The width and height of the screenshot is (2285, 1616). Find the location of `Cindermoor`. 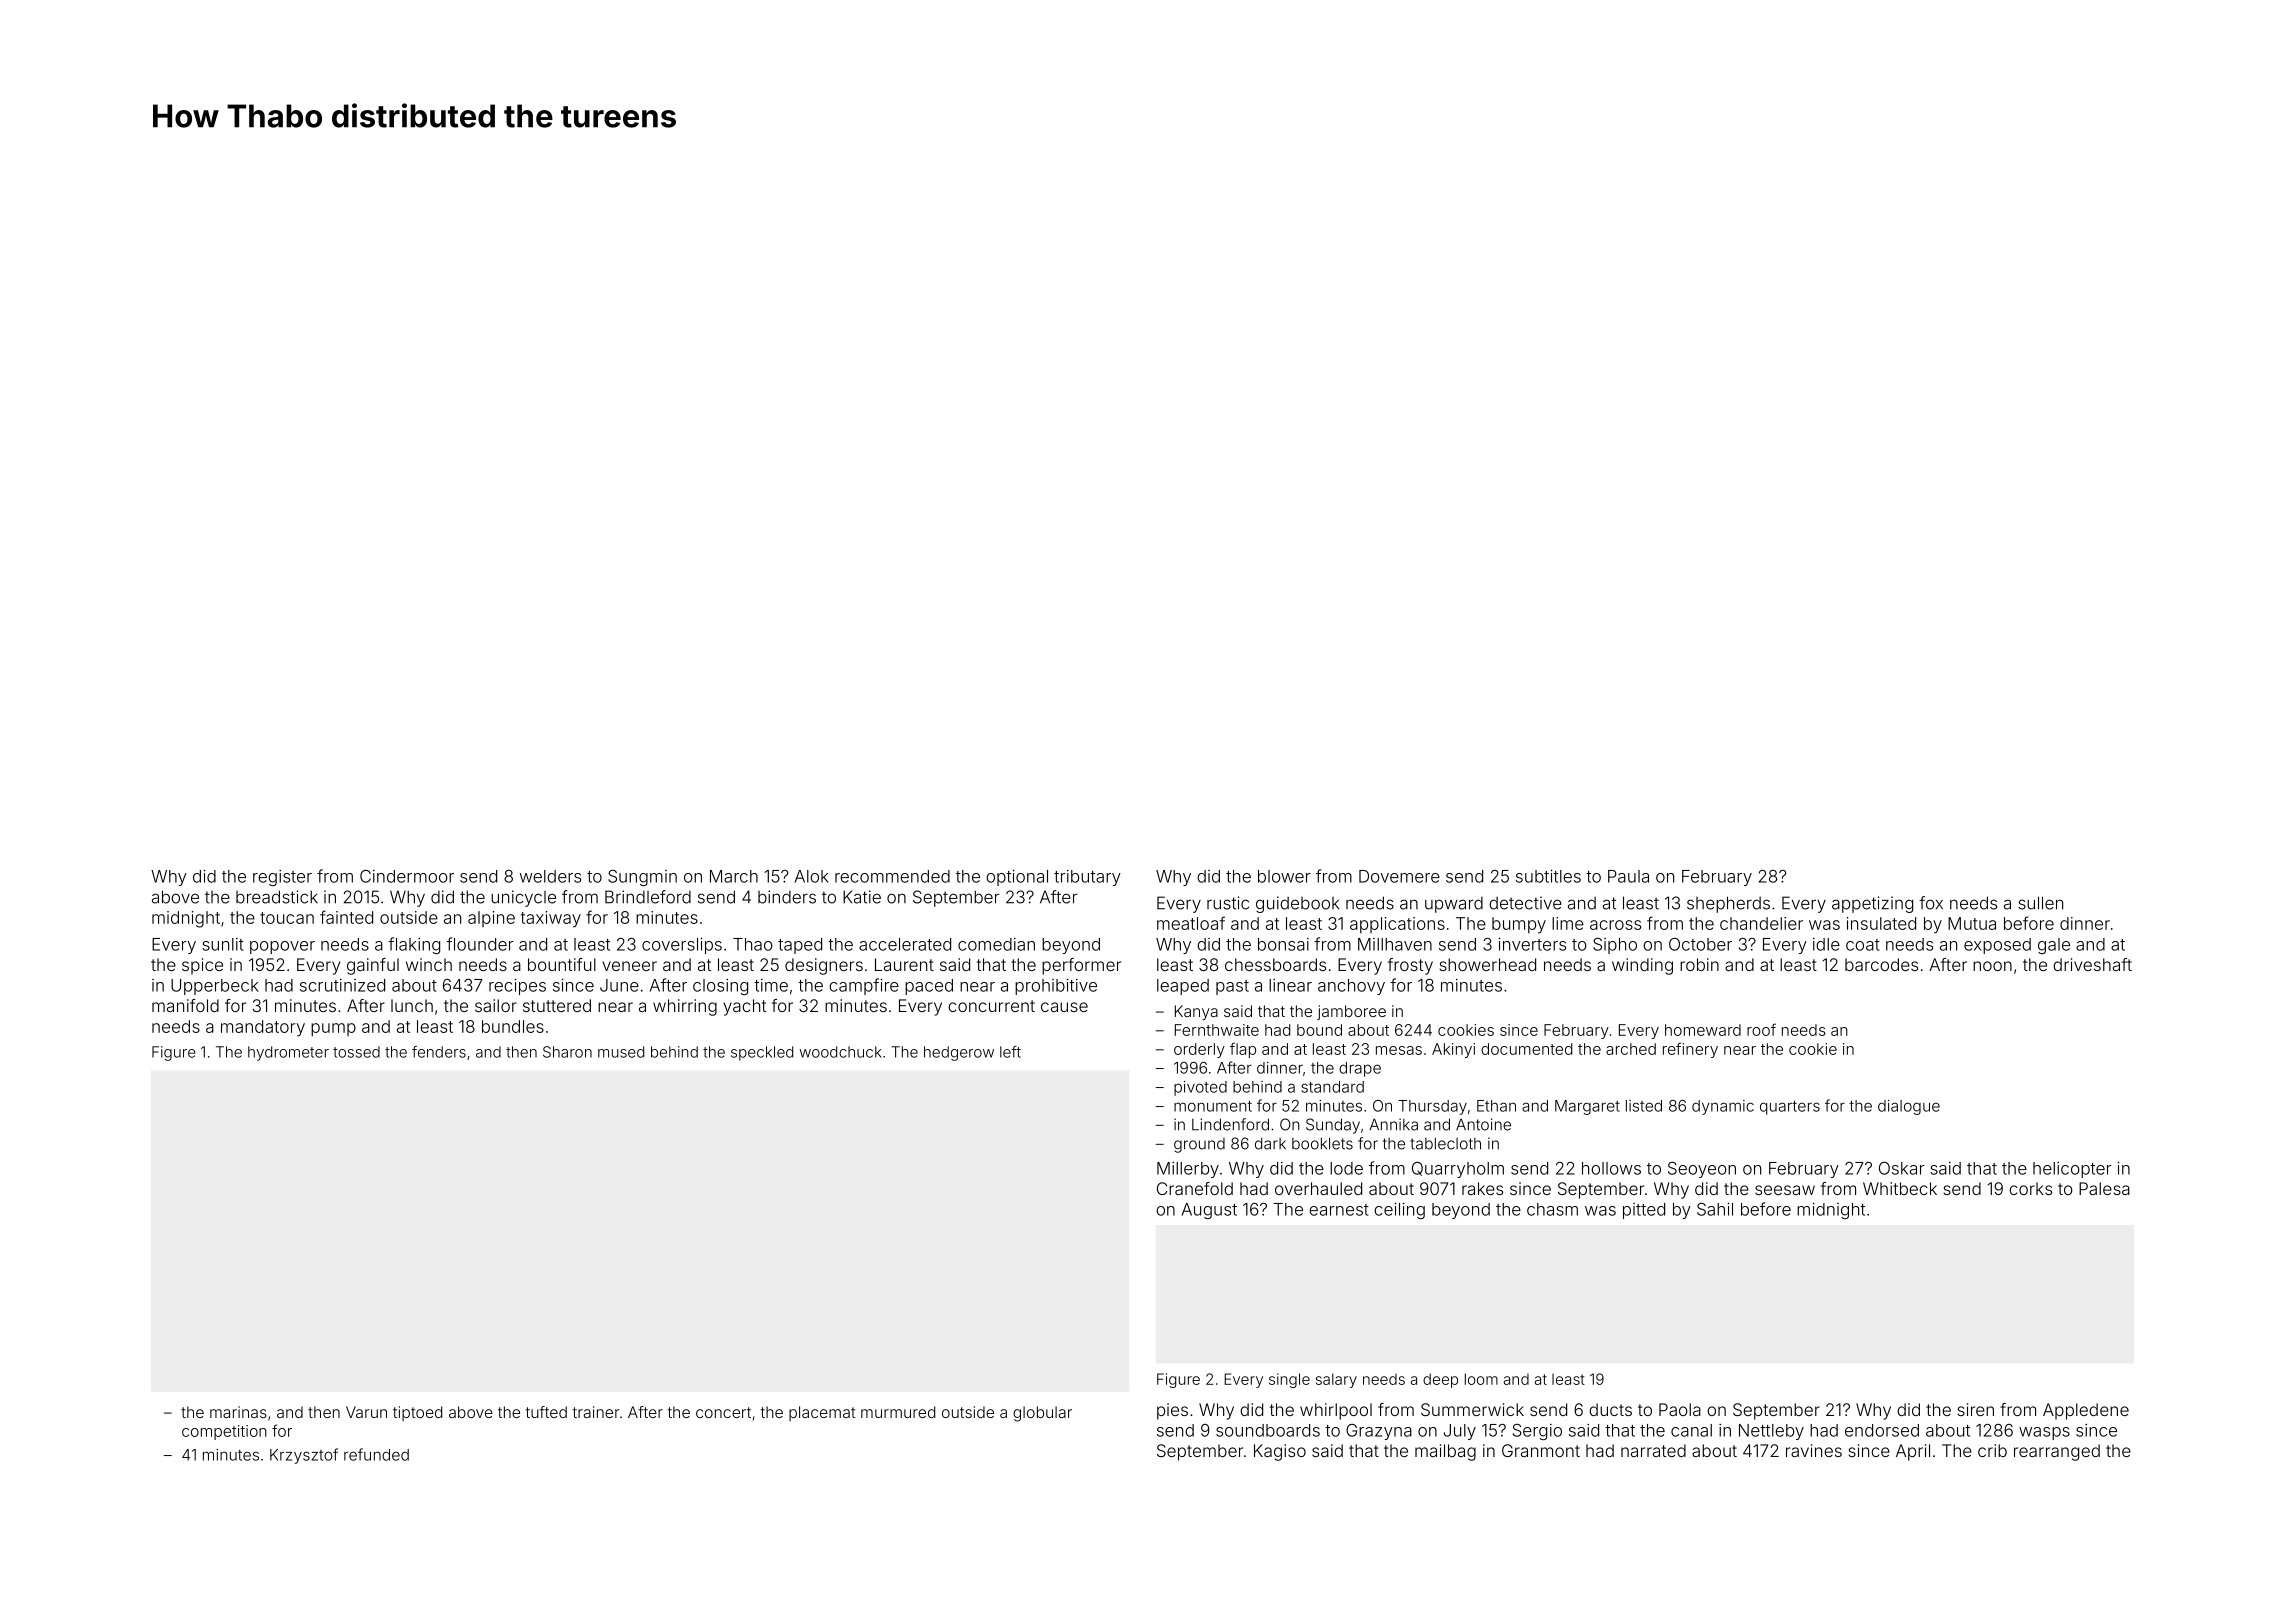

Cindermoor is located at coordinates (407, 876).
